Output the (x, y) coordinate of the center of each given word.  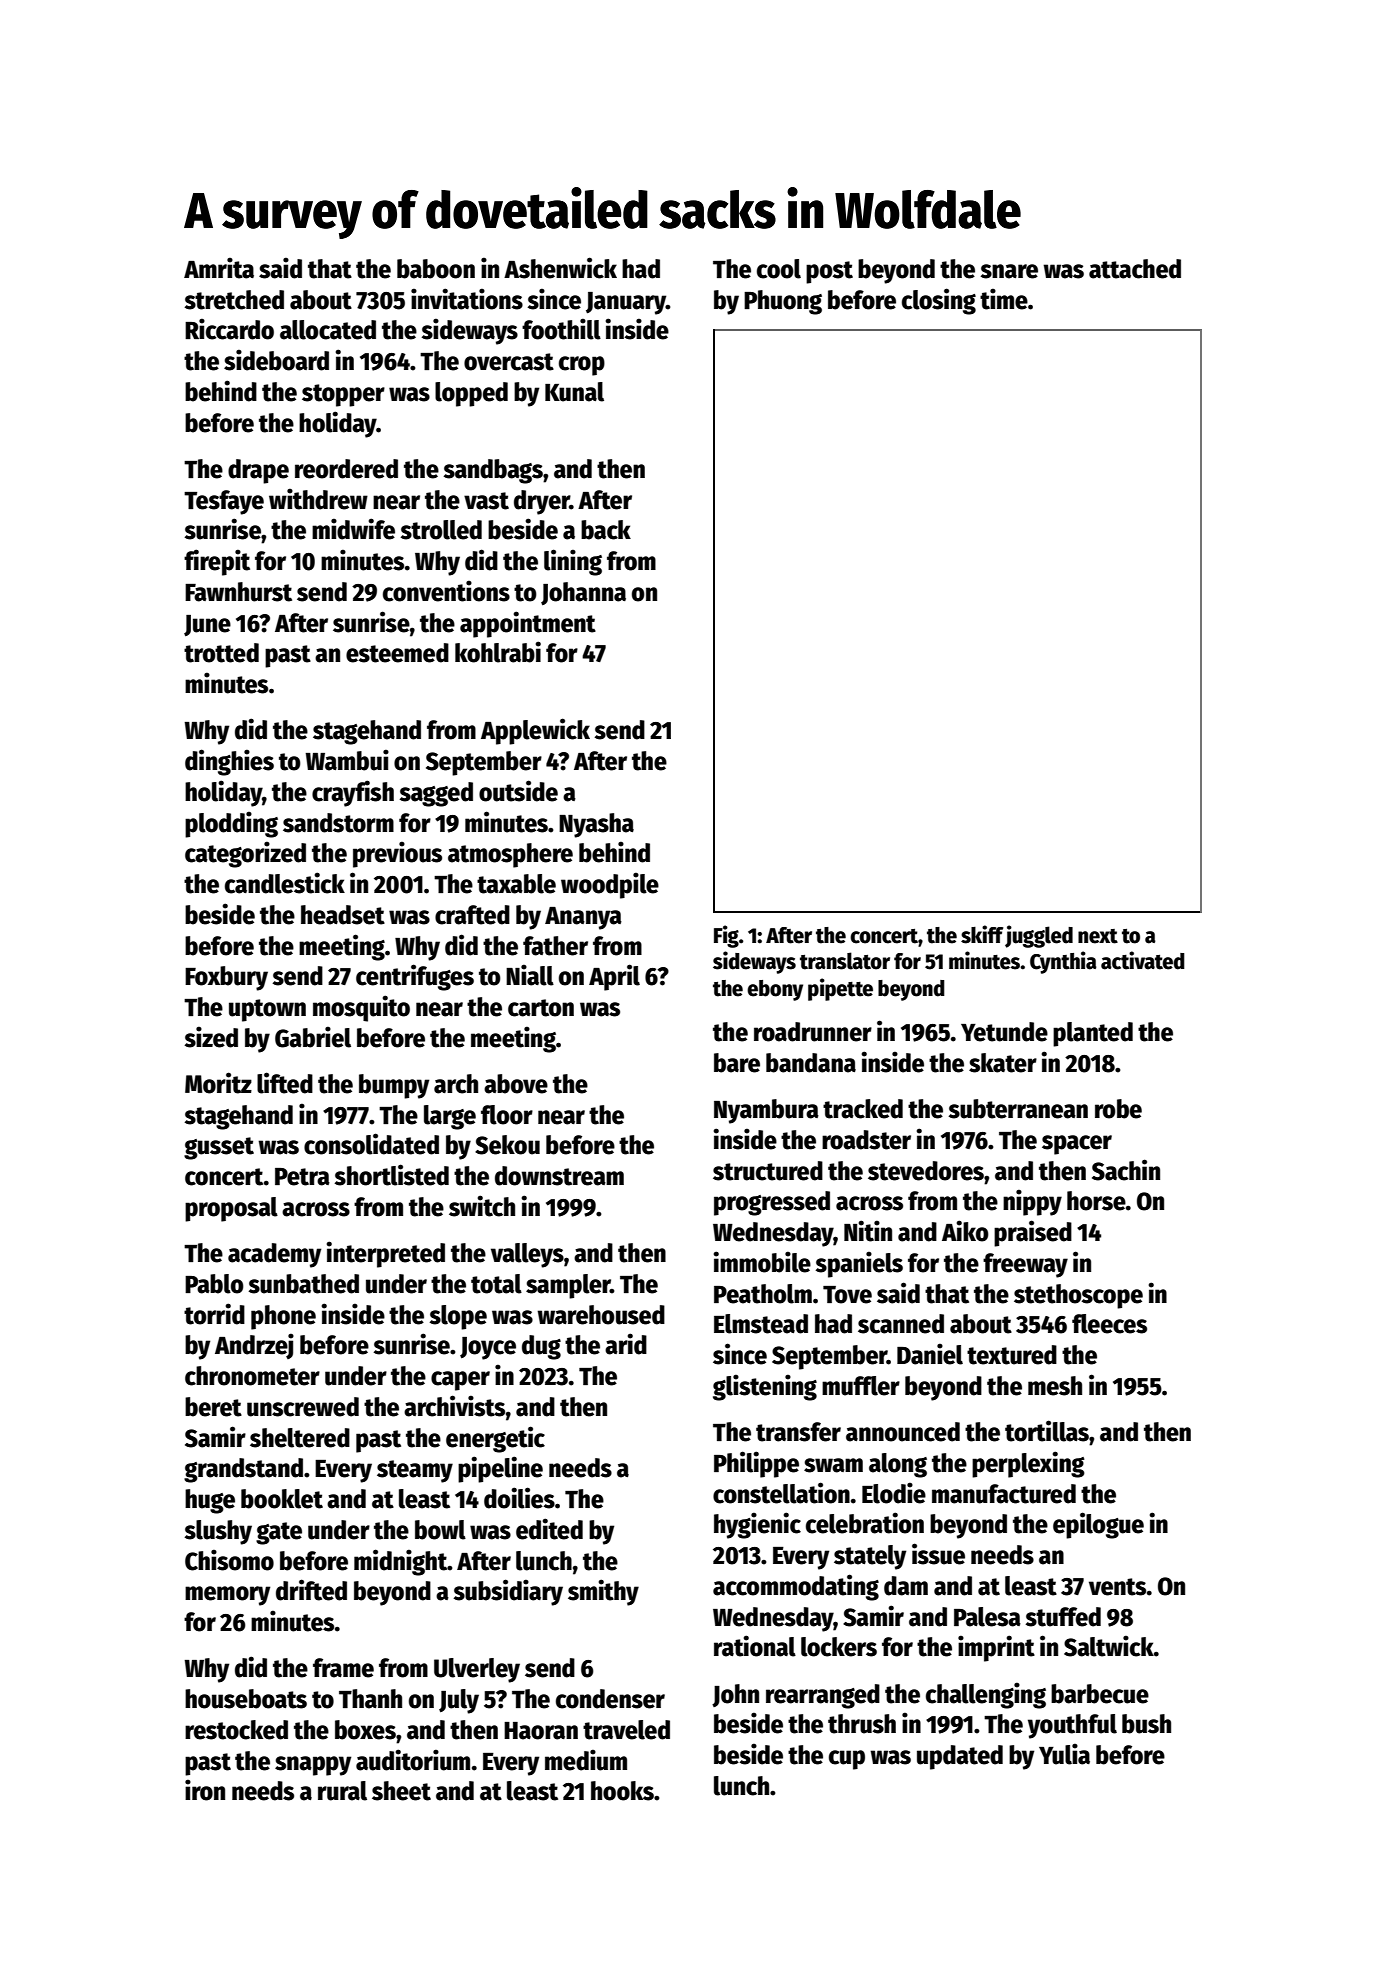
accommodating (796, 1587)
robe (1118, 1109)
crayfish (353, 793)
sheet (401, 1791)
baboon (436, 269)
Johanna (583, 593)
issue (938, 1554)
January (626, 303)
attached (1135, 269)
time (1004, 299)
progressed (772, 1203)
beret (213, 1407)
